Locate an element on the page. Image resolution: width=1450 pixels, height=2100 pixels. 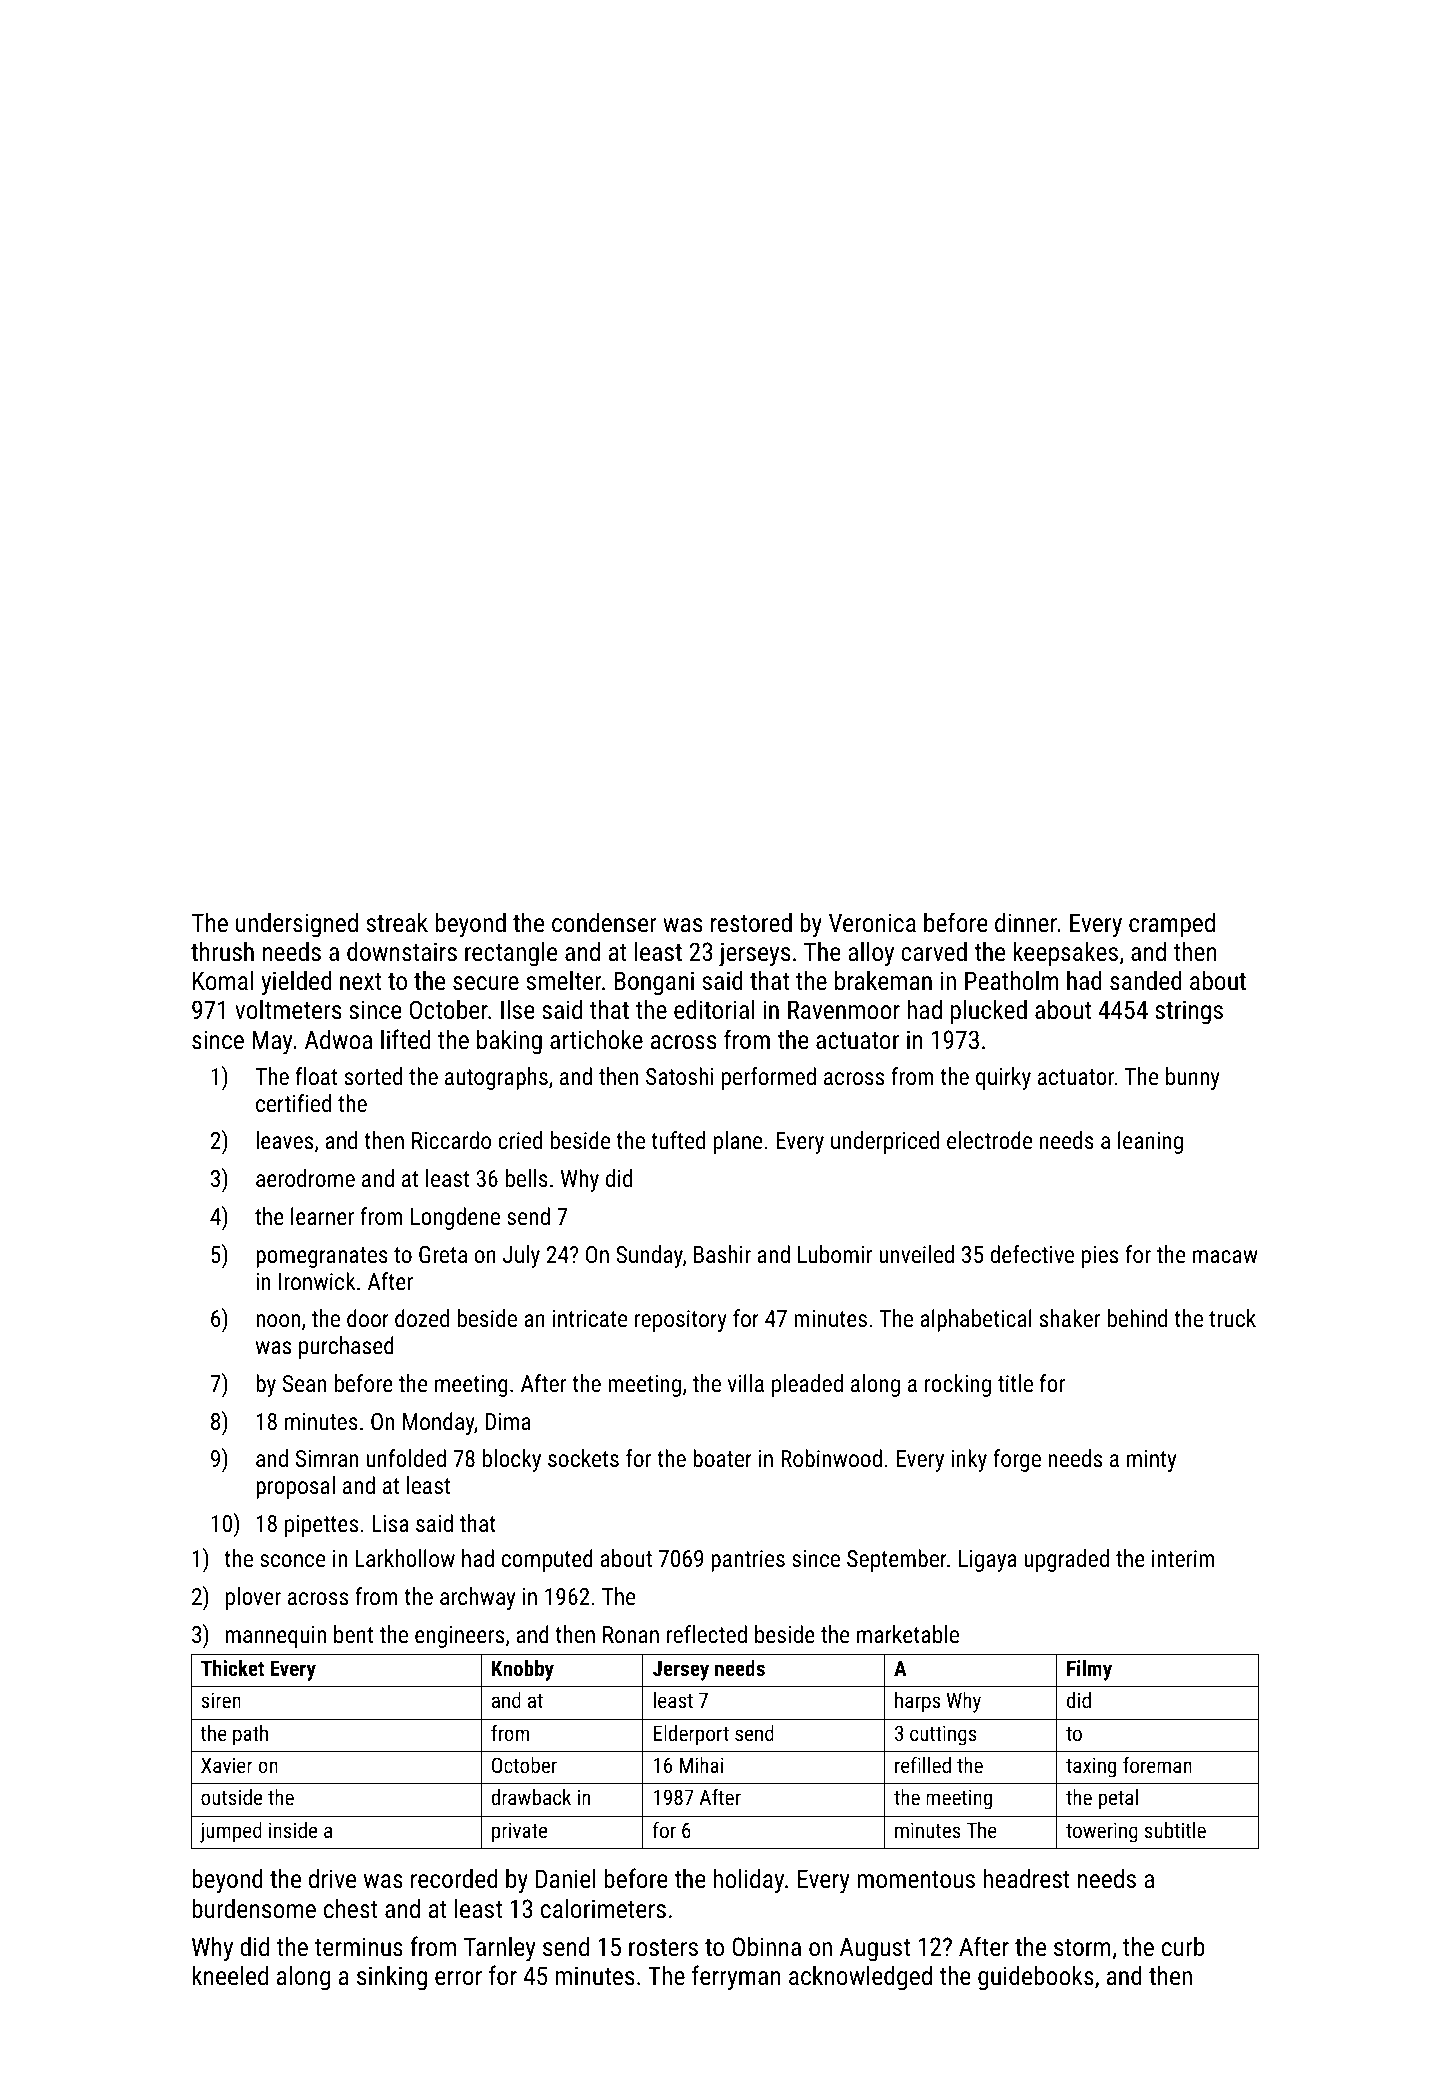
harps is located at coordinates (917, 1702).
